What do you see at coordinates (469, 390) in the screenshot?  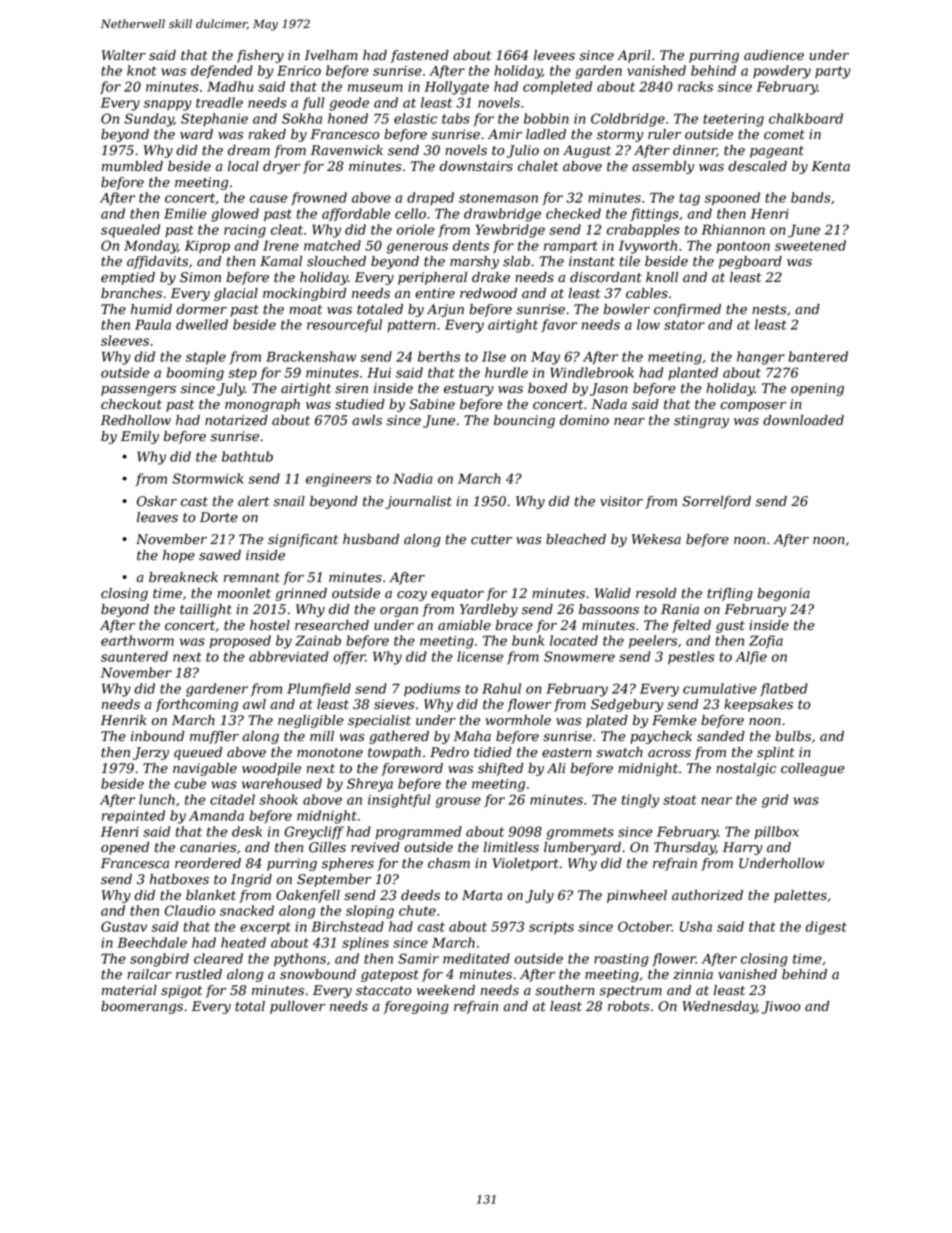 I see `estuary` at bounding box center [469, 390].
